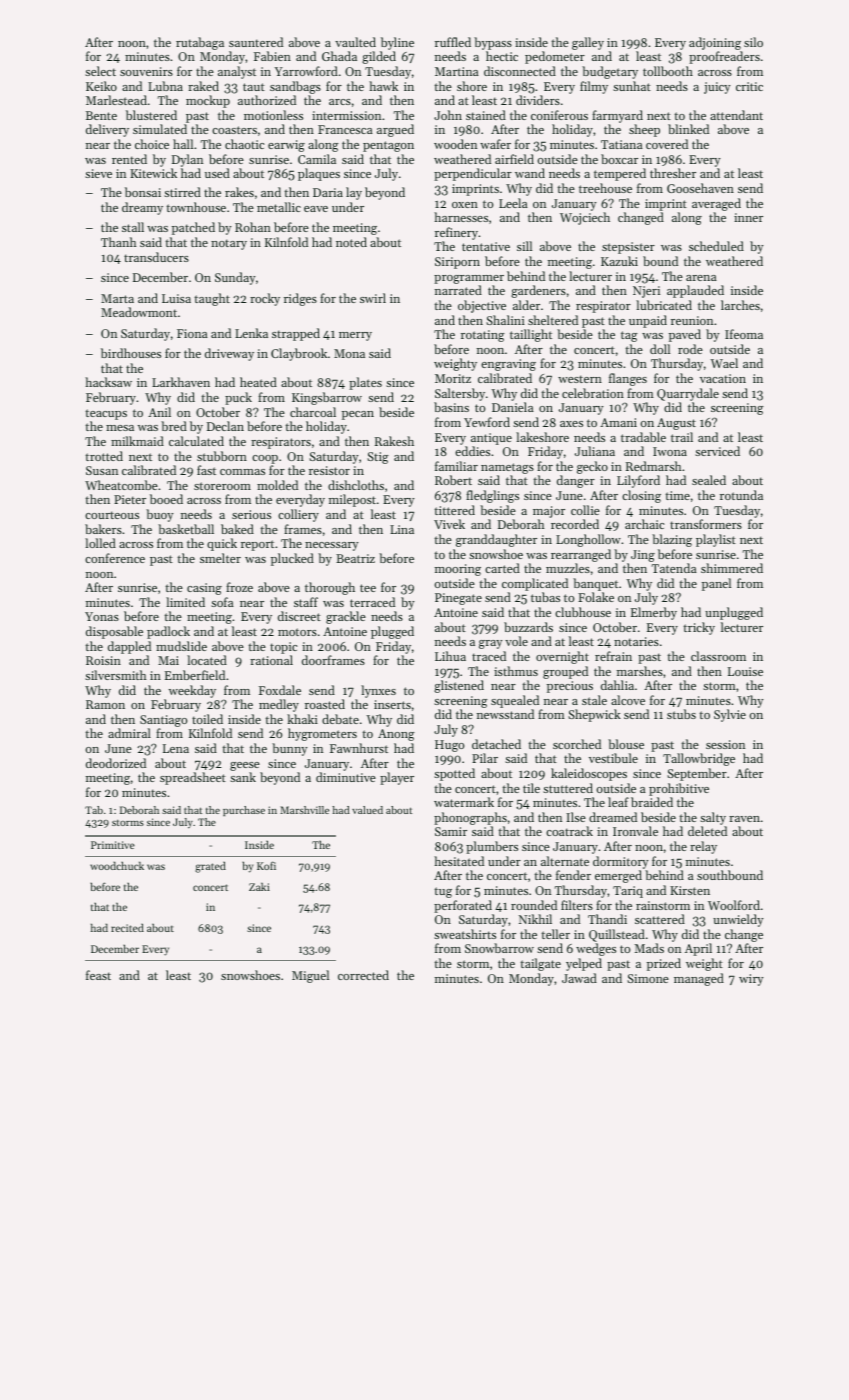 Image resolution: width=849 pixels, height=1400 pixels. I want to click on milepost, so click(352, 500).
